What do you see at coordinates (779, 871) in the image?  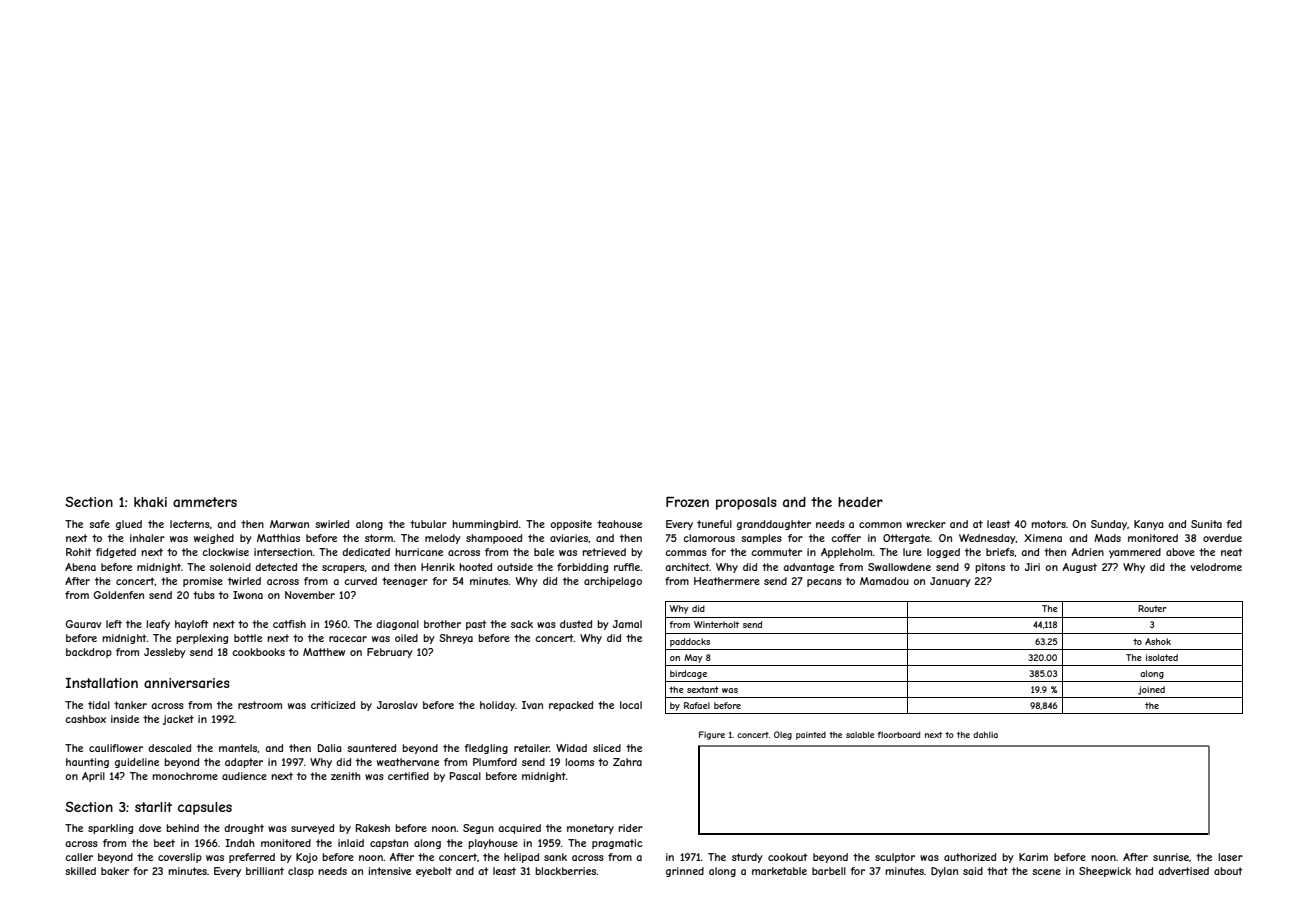 I see `marketable` at bounding box center [779, 871].
